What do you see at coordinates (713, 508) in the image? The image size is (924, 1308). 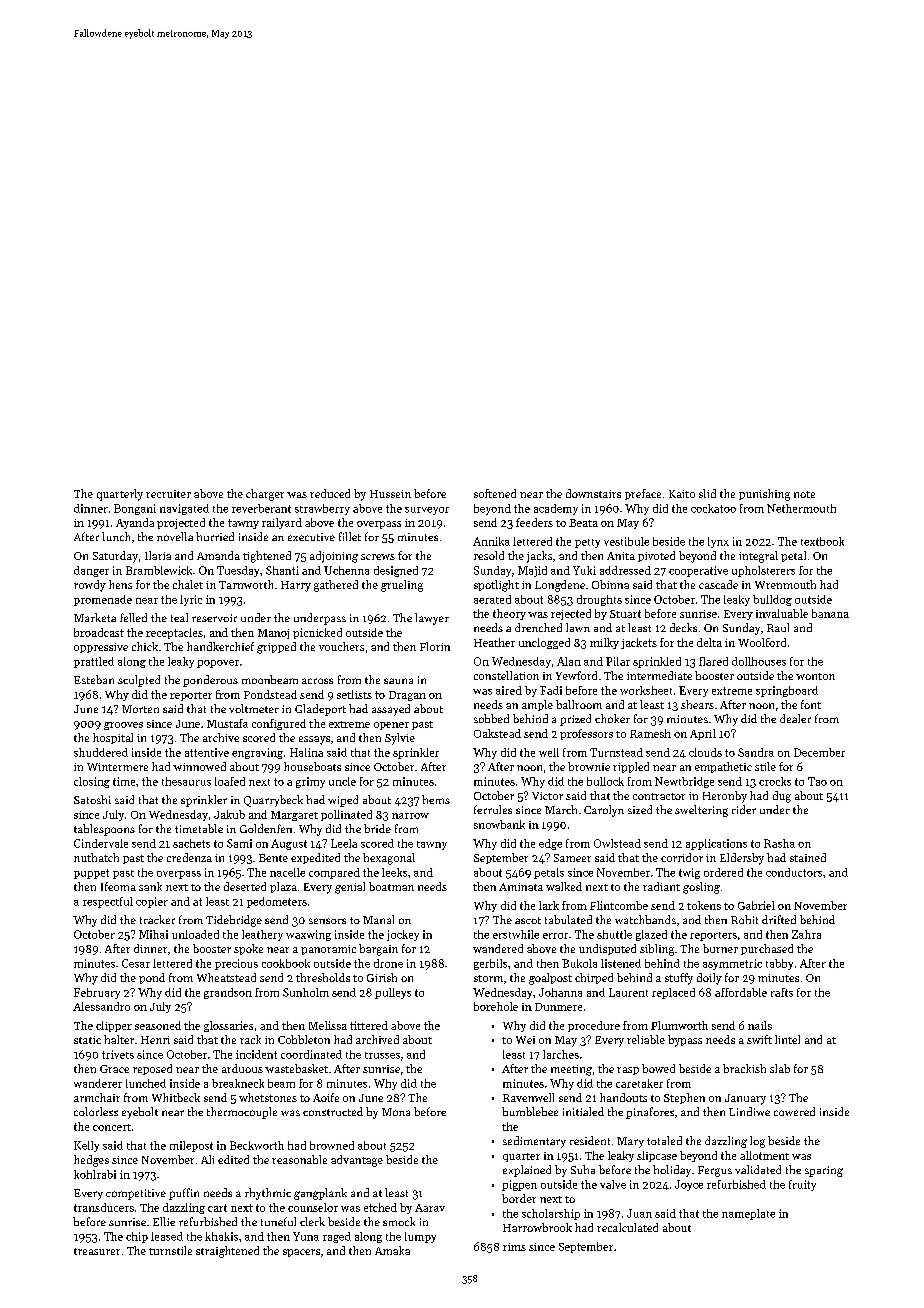 I see `cockatoo` at bounding box center [713, 508].
